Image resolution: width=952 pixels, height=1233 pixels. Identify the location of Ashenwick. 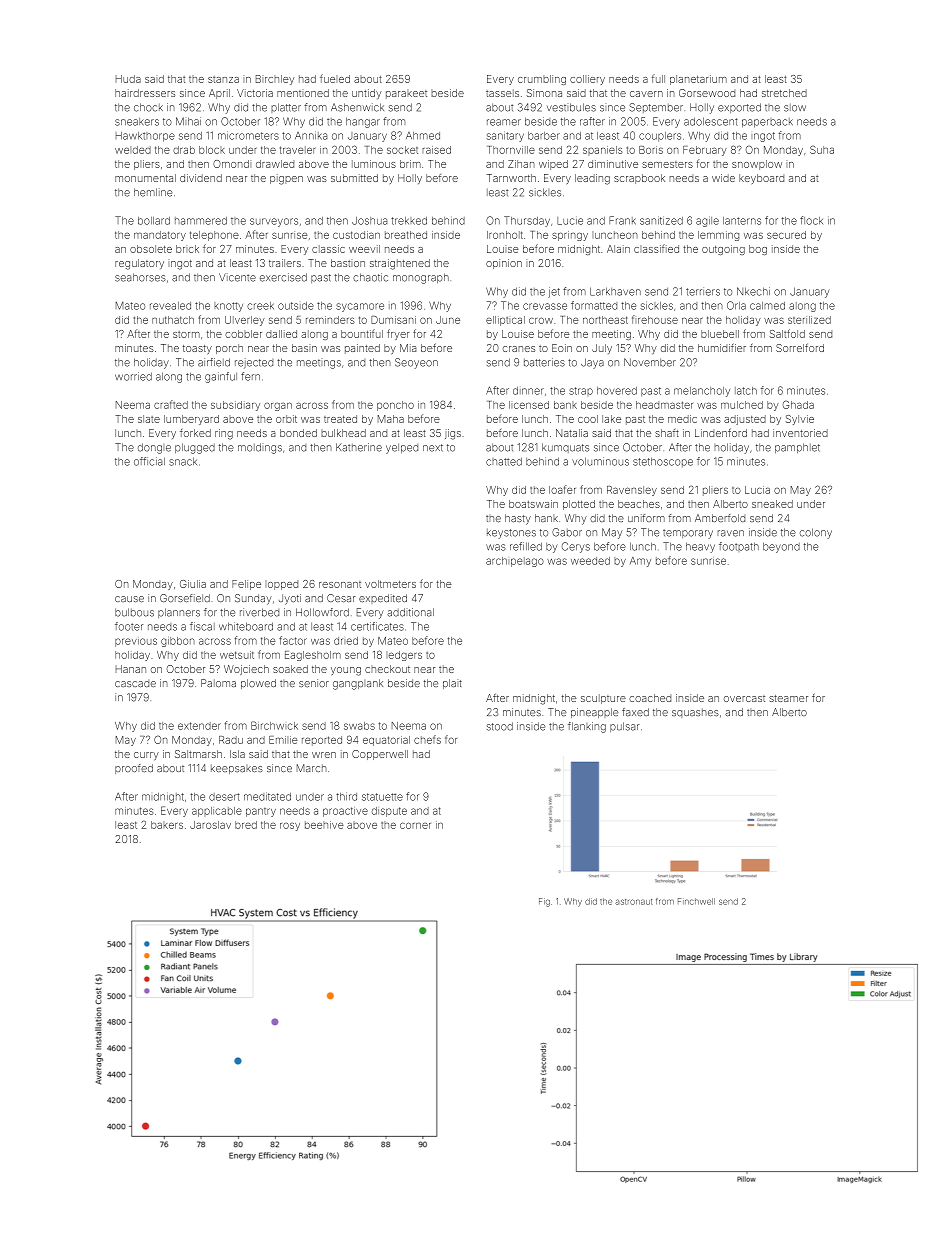
(357, 107).
